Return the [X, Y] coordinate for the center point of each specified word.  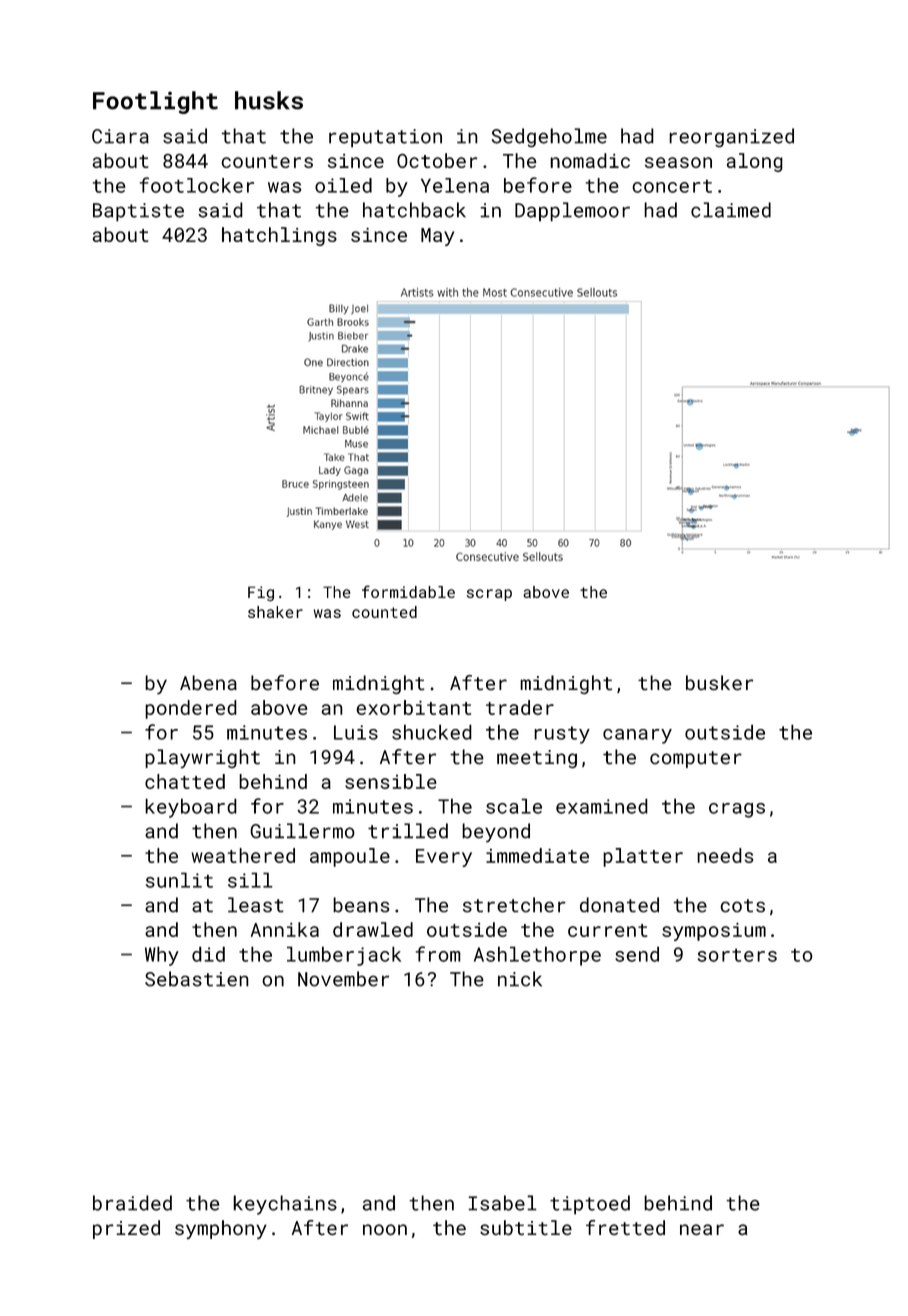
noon [385, 1229]
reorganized [731, 137]
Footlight [155, 102]
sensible [391, 781]
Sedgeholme [549, 137]
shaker [275, 612]
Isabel [502, 1203]
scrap [489, 595]
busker [719, 682]
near [702, 1229]
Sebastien [197, 979]
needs [725, 855]
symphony [221, 1229]
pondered [191, 709]
